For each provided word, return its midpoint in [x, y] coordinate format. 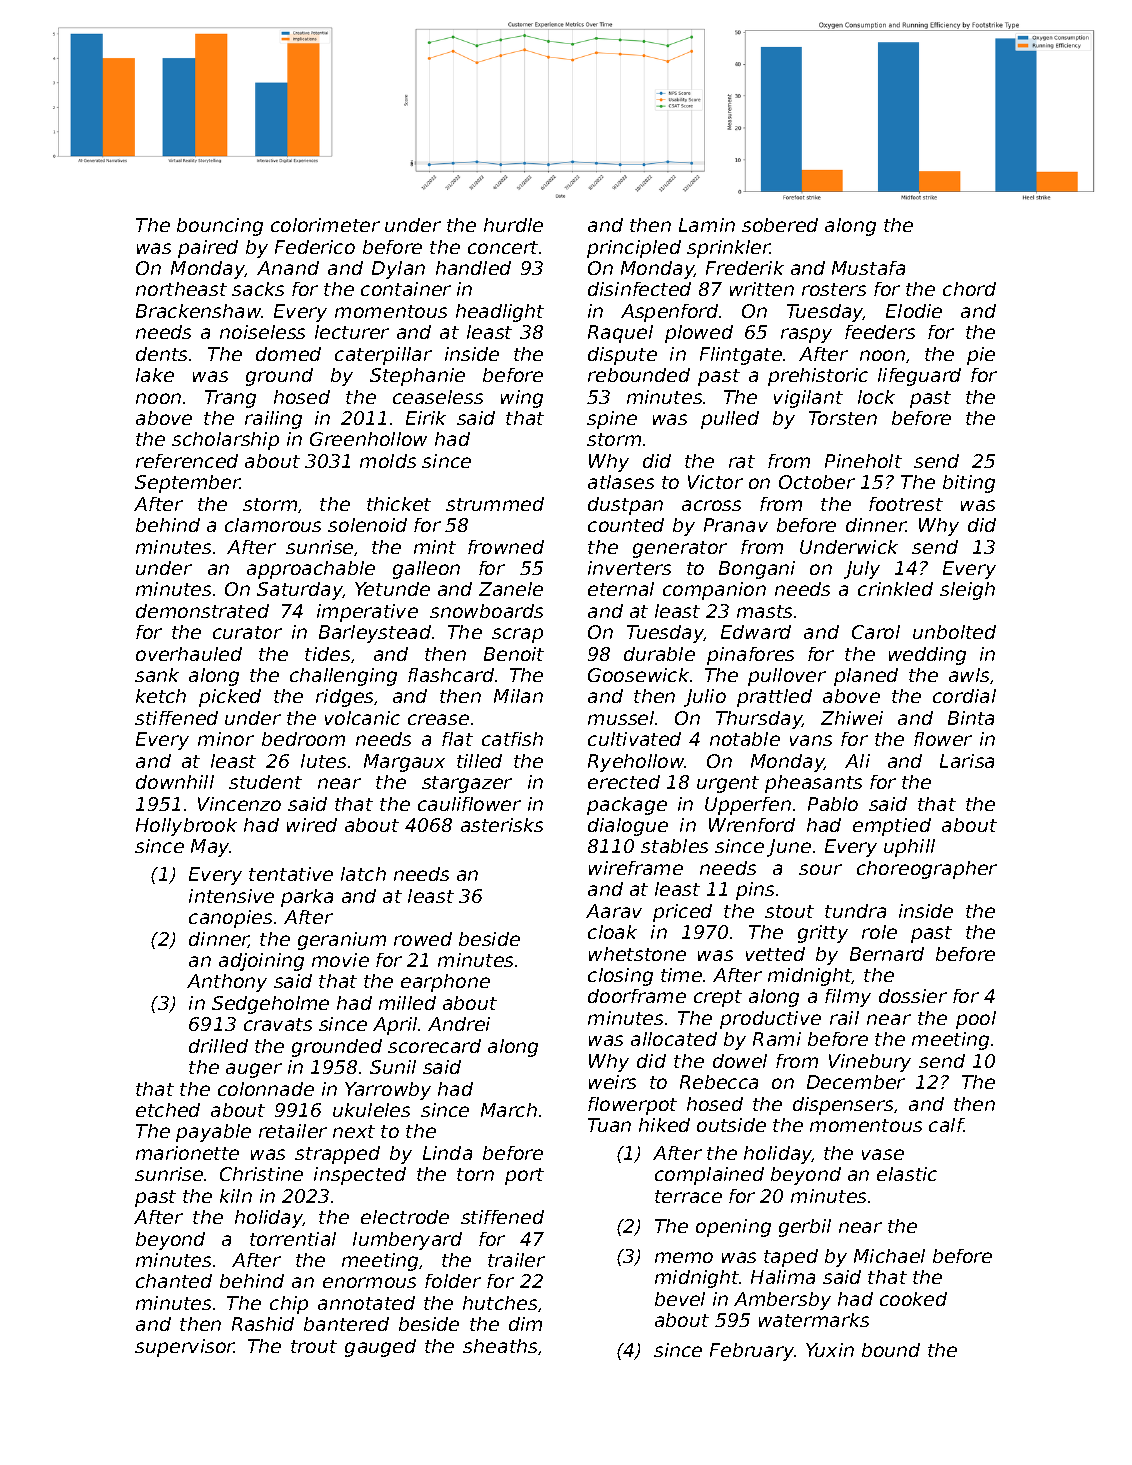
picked [230, 698]
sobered [780, 225]
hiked [664, 1125]
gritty [823, 934]
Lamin [707, 225]
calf [946, 1125]
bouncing [220, 227]
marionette [187, 1153]
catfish [512, 739]
